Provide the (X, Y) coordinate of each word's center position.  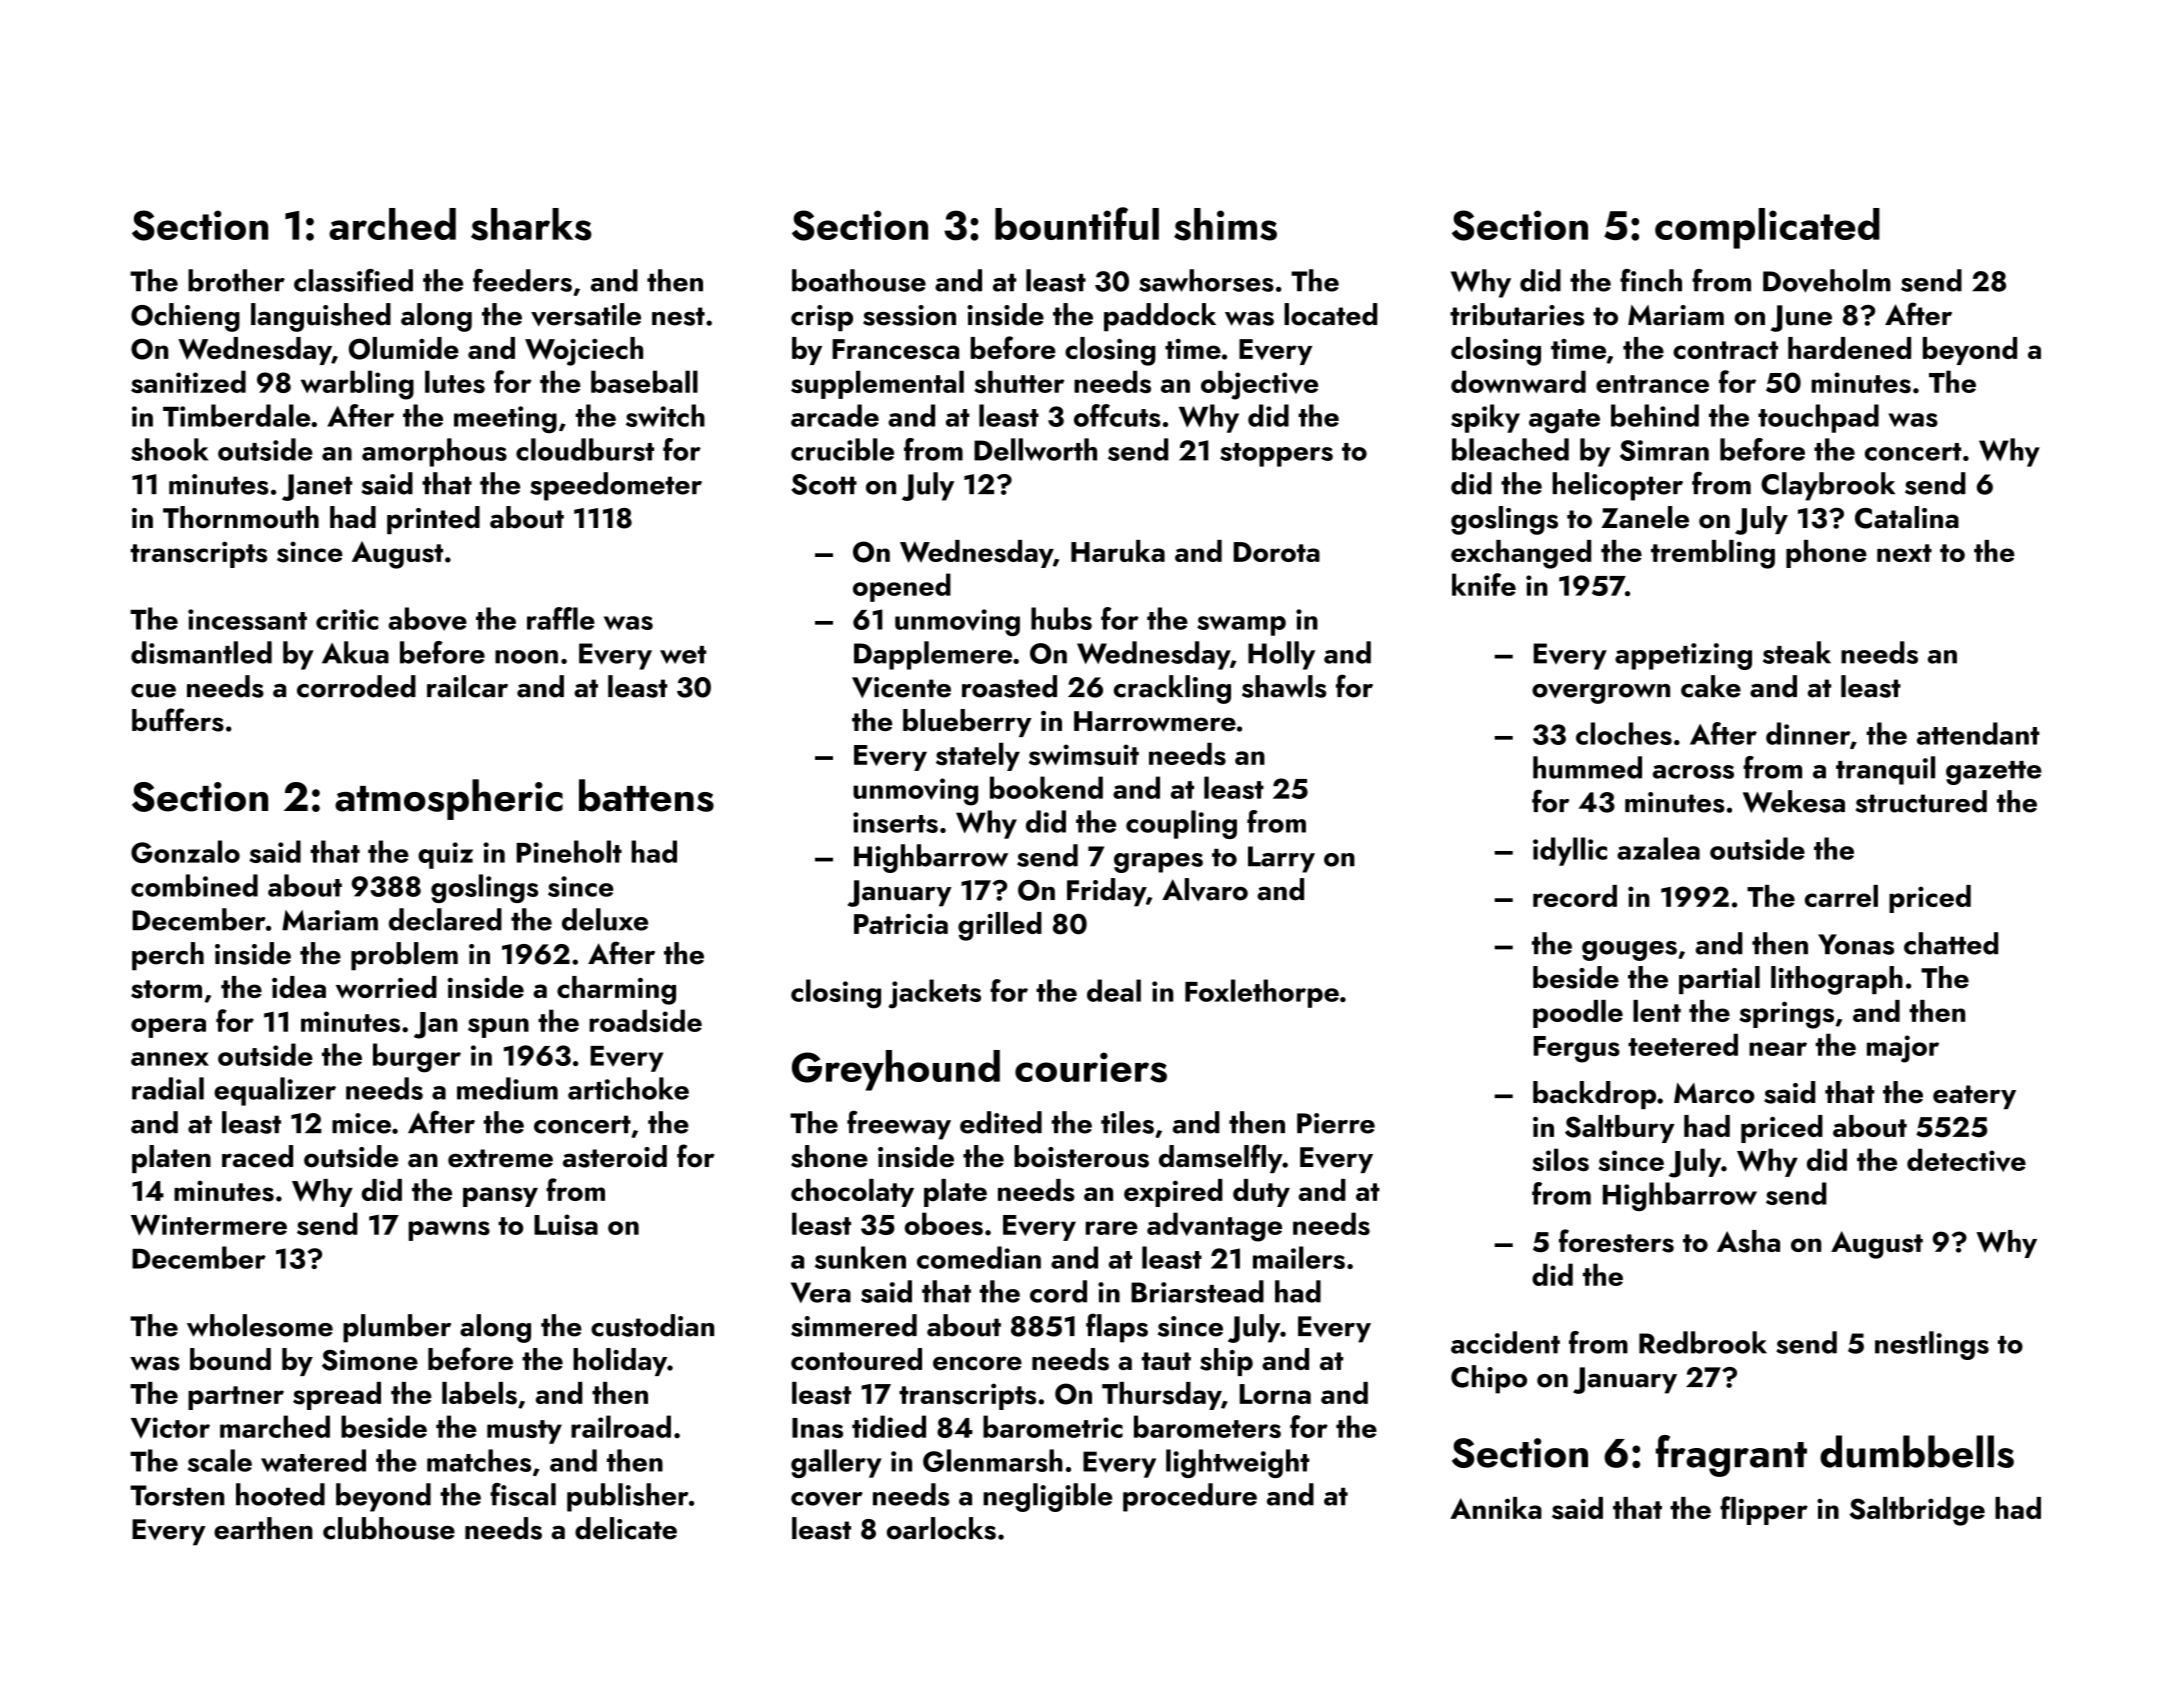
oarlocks (941, 1528)
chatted (1951, 943)
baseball (644, 381)
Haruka (1118, 551)
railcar (467, 686)
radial (168, 1088)
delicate (626, 1528)
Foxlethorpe (1262, 993)
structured (1921, 801)
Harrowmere (1155, 721)
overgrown (1601, 693)
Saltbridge (1917, 1511)
